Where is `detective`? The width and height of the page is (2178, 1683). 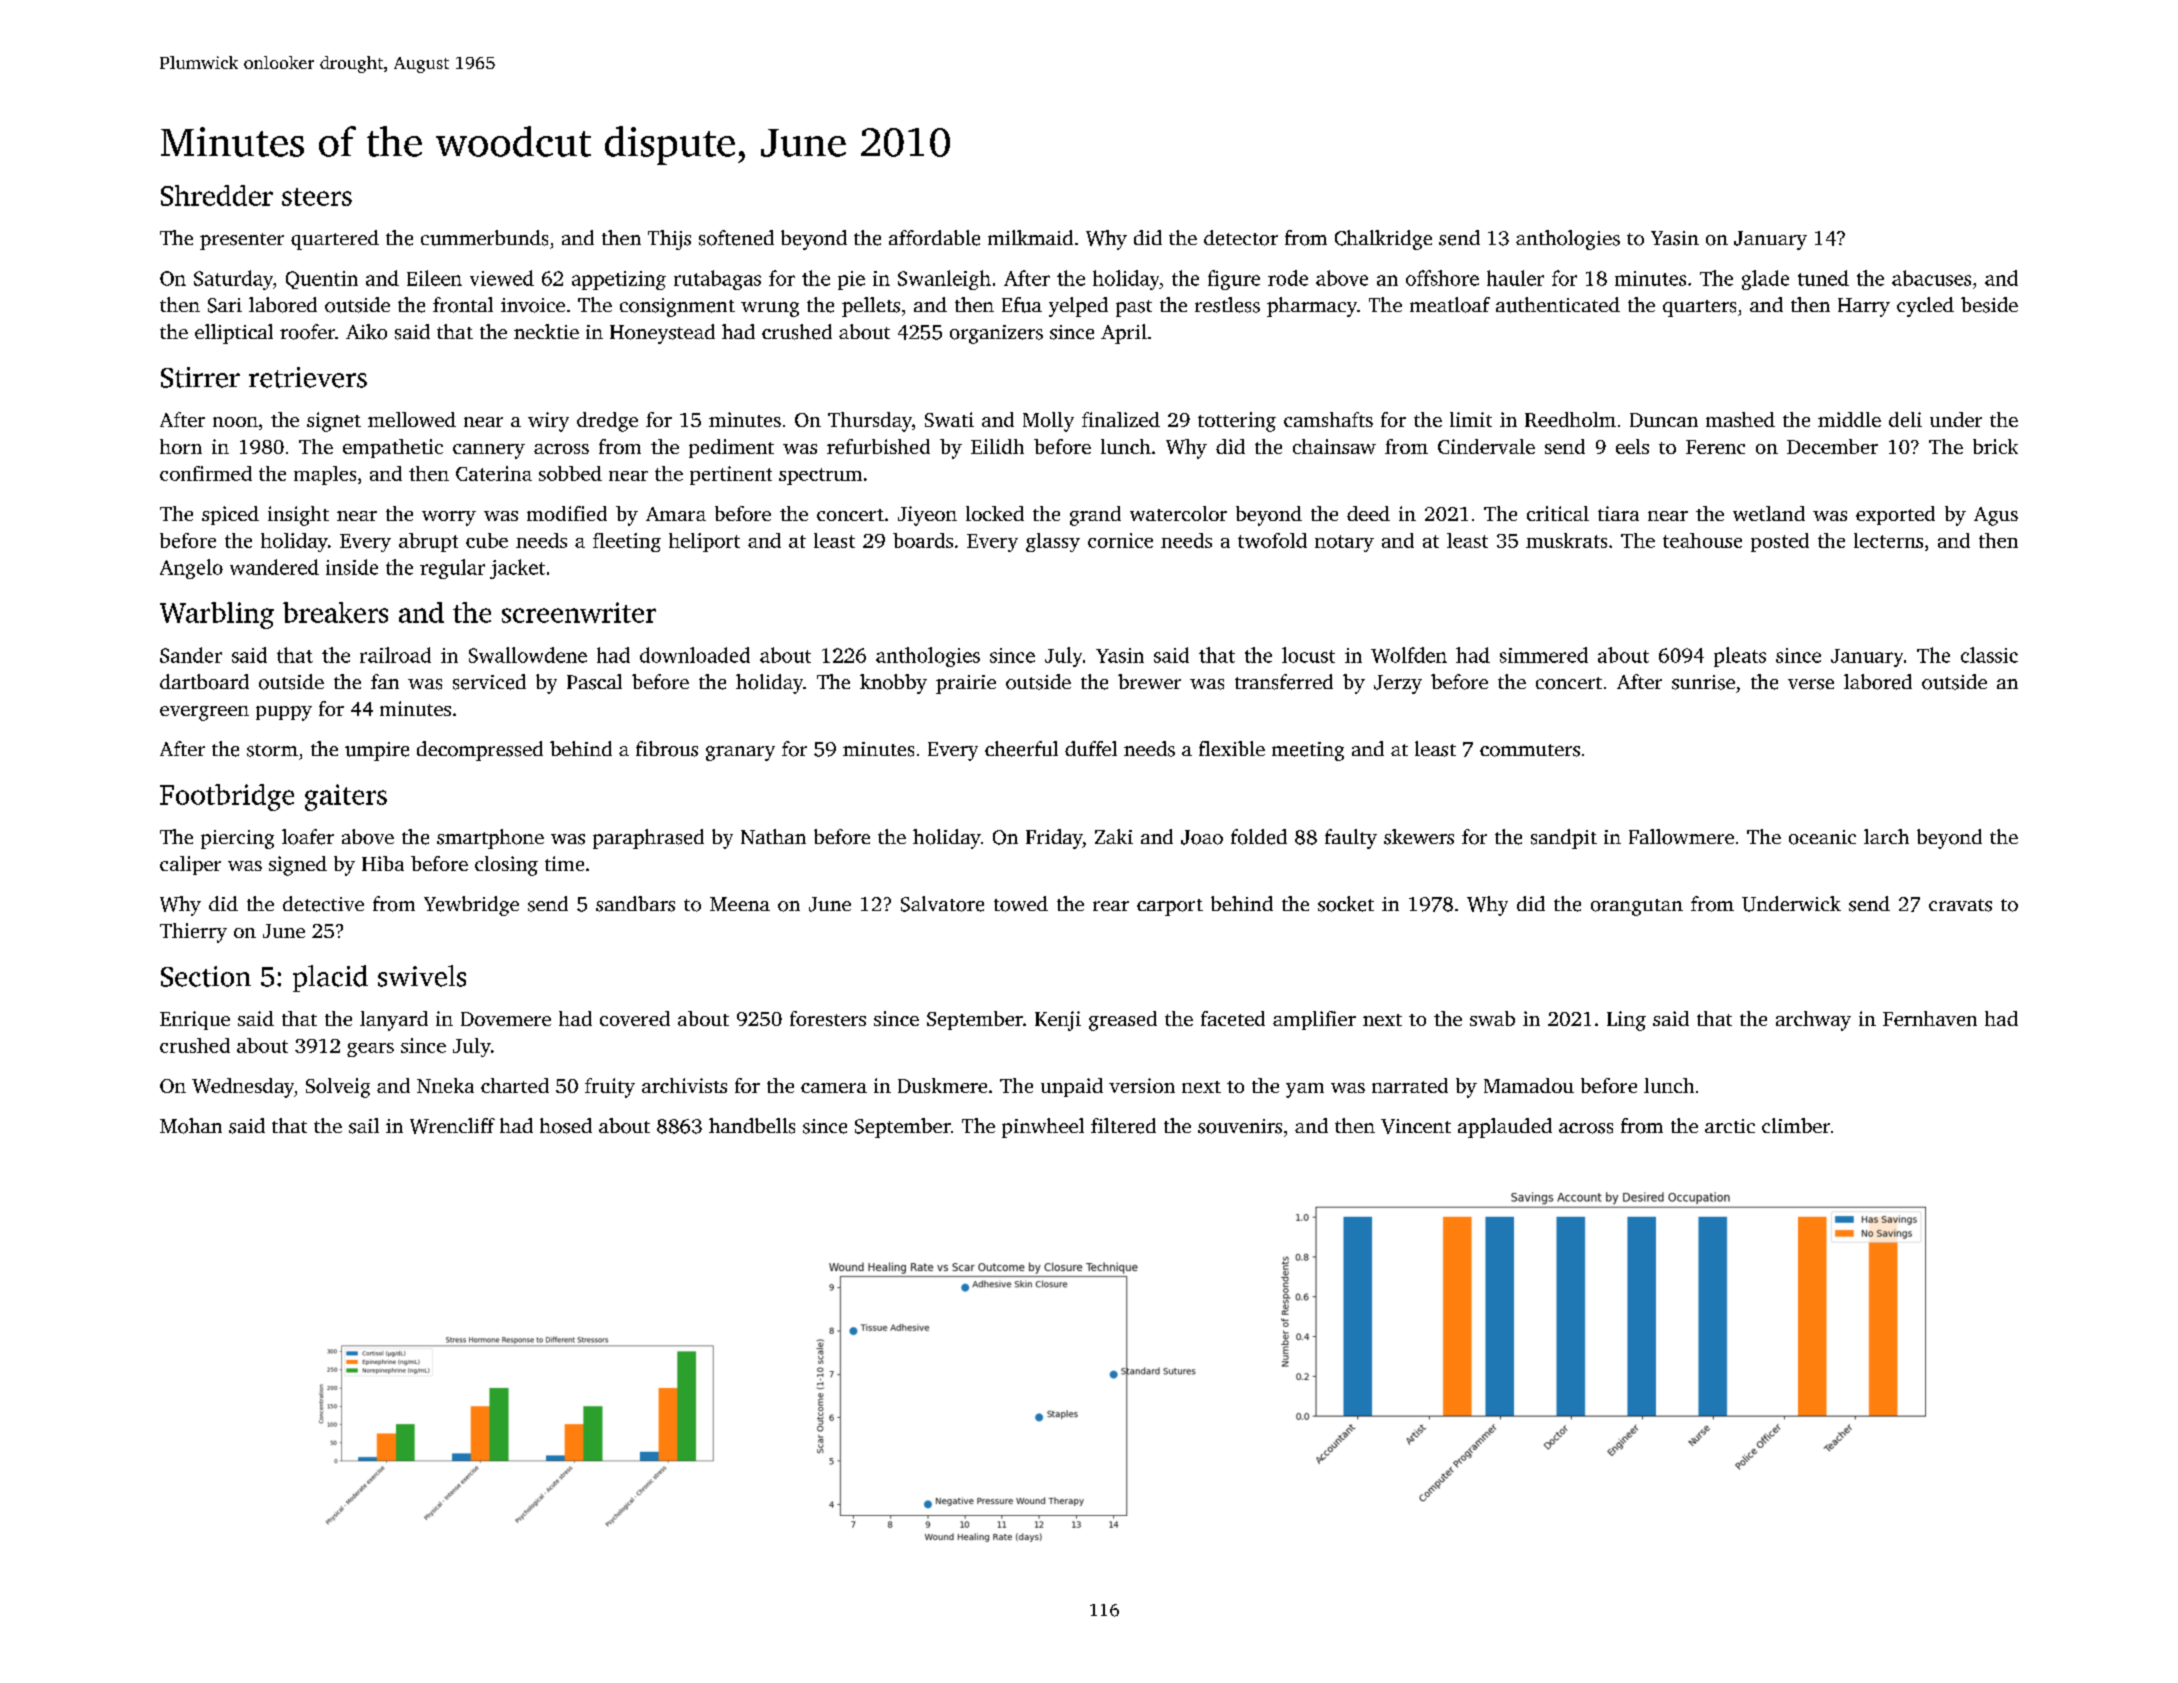 detective is located at coordinates (323, 904).
